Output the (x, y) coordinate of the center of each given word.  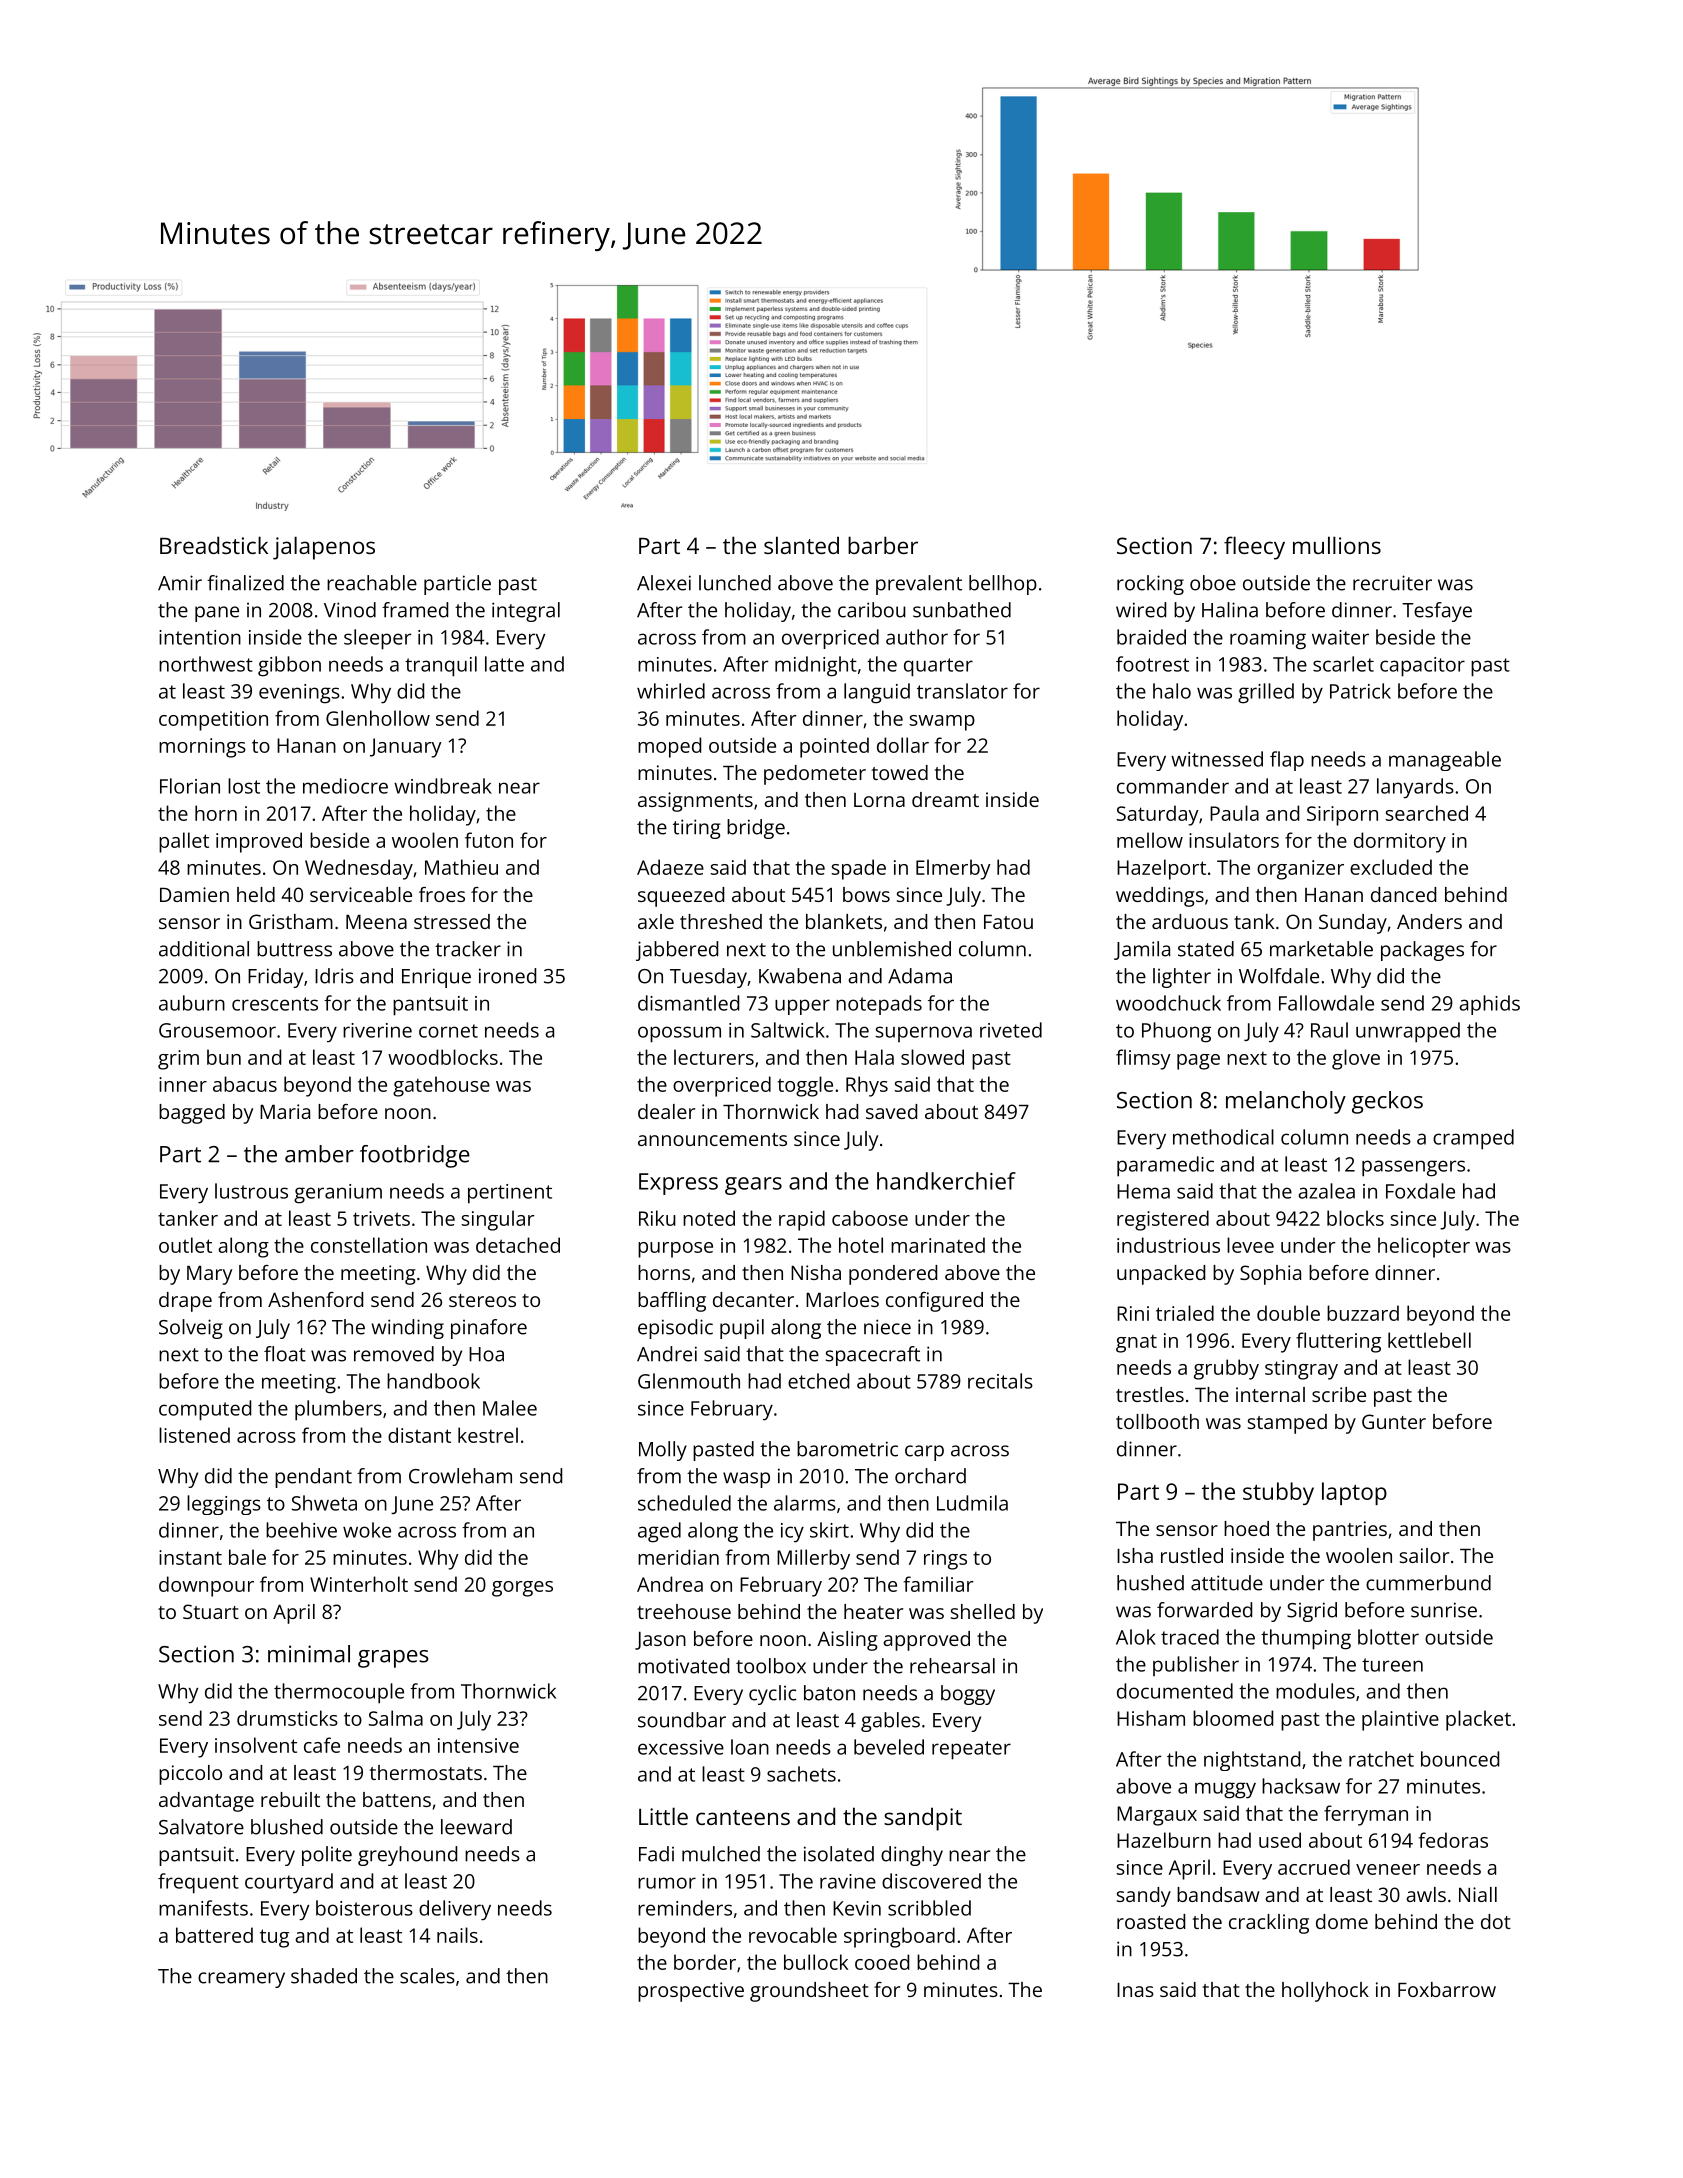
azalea (1326, 1191)
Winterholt (359, 1584)
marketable (1321, 949)
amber (319, 1154)
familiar (939, 1584)
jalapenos (324, 548)
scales (427, 1976)
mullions (1337, 545)
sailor (1424, 1555)
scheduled (684, 1503)
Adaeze (670, 867)
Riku (657, 1218)
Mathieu (461, 867)
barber (883, 545)
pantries (1350, 1531)
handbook (433, 1381)
